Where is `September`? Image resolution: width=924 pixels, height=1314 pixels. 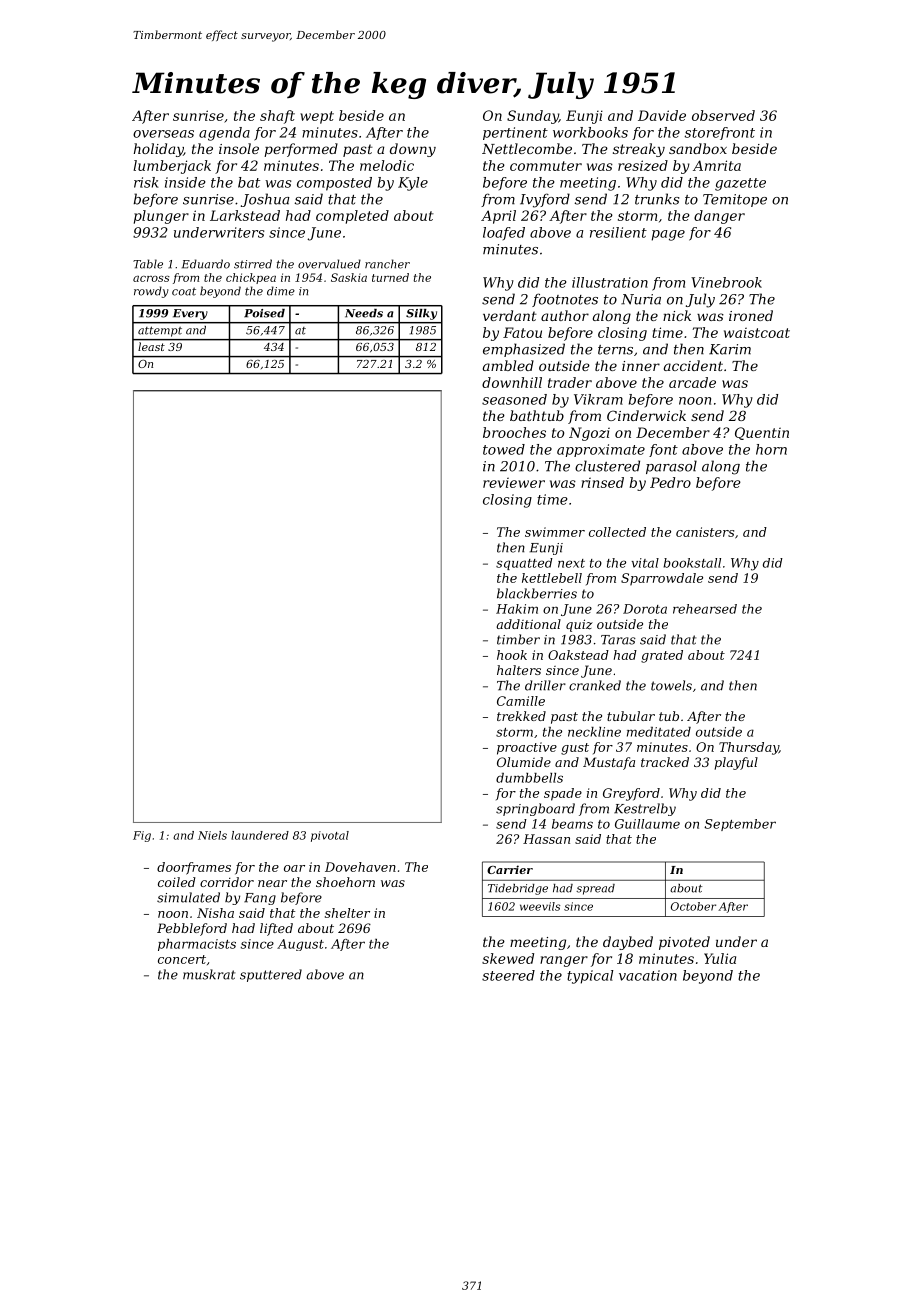
September is located at coordinates (740, 825).
